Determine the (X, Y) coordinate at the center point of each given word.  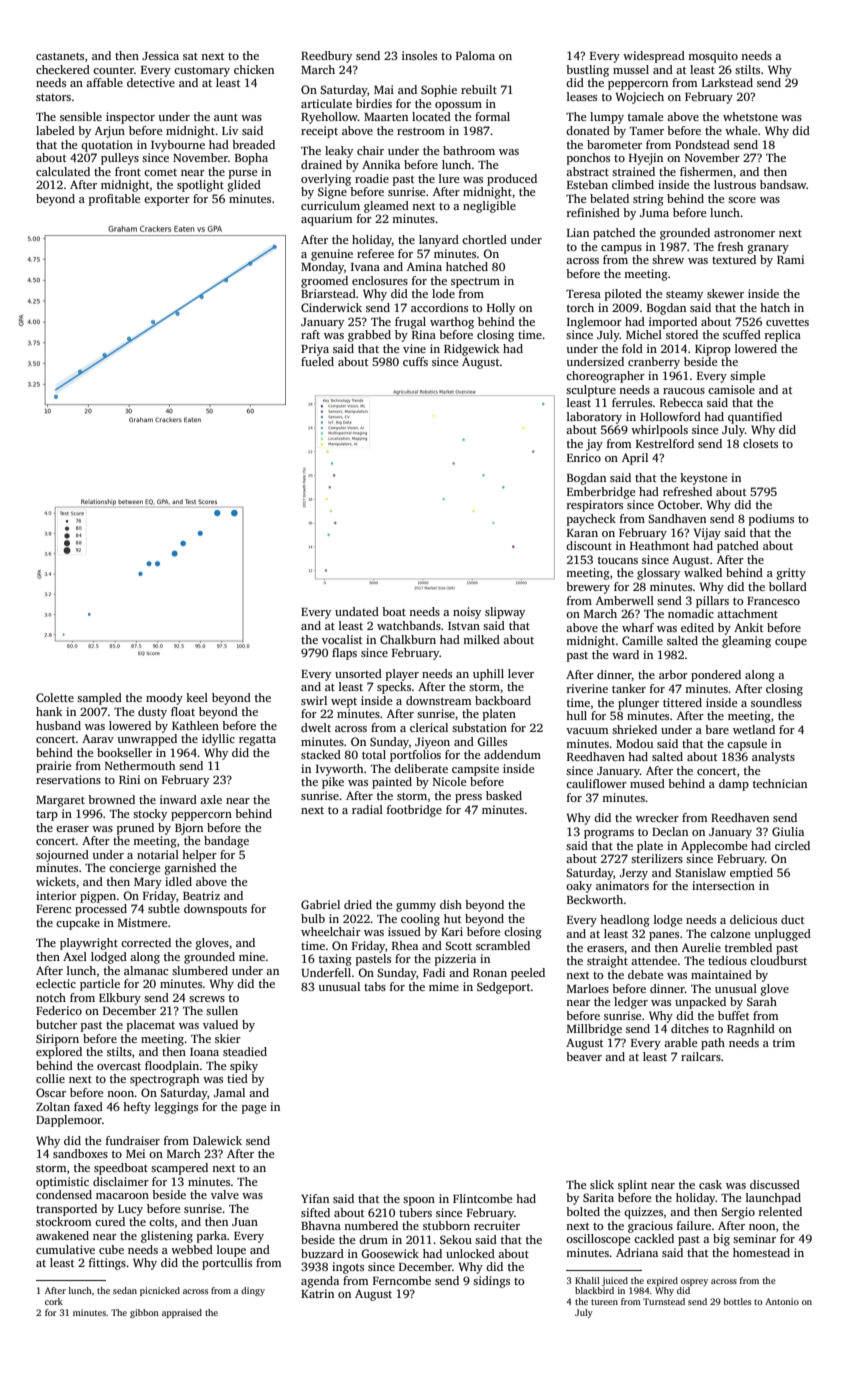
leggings (176, 1108)
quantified (755, 418)
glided (244, 186)
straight (607, 962)
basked (504, 795)
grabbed (369, 336)
